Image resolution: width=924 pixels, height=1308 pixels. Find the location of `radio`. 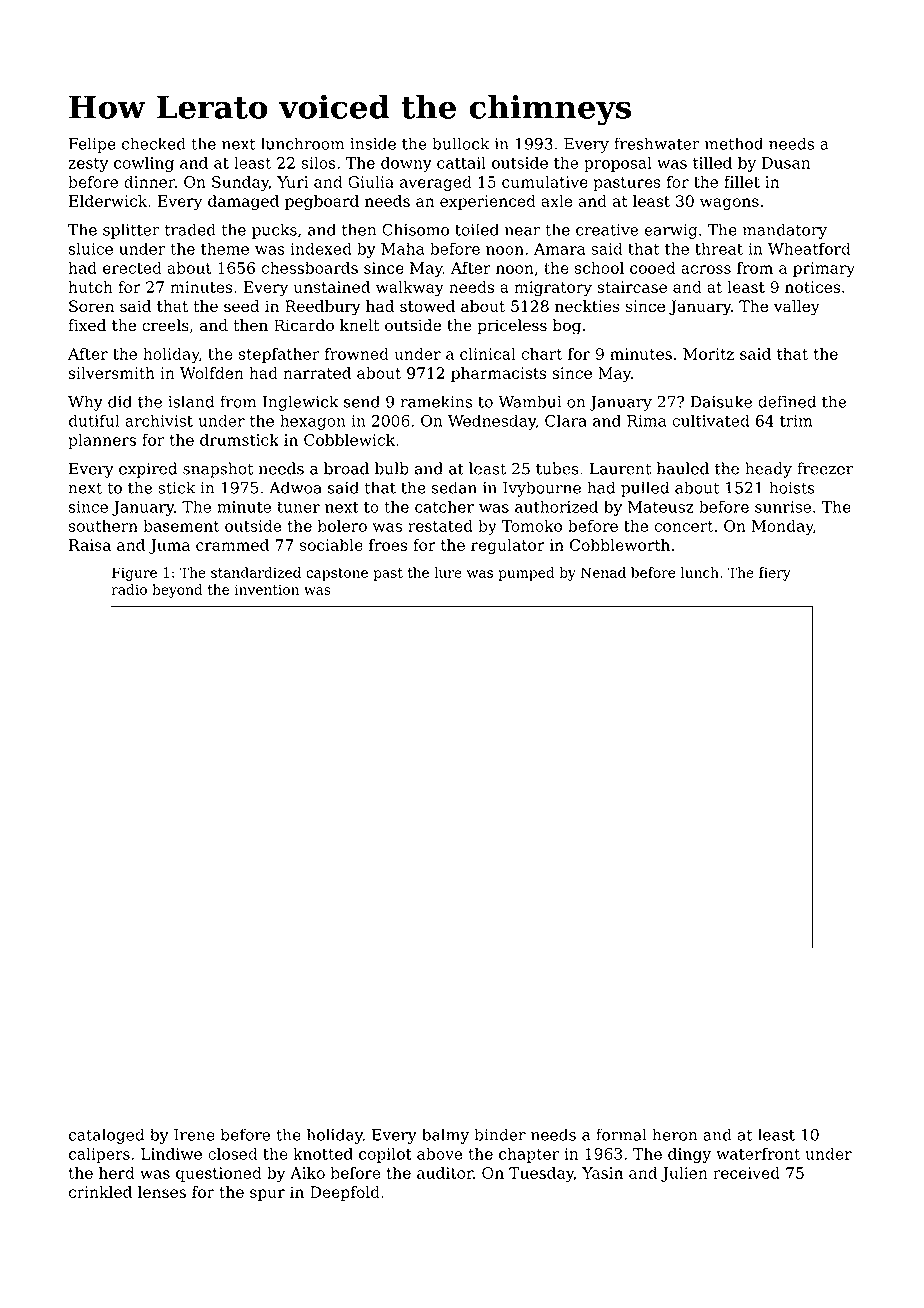

radio is located at coordinates (129, 589).
